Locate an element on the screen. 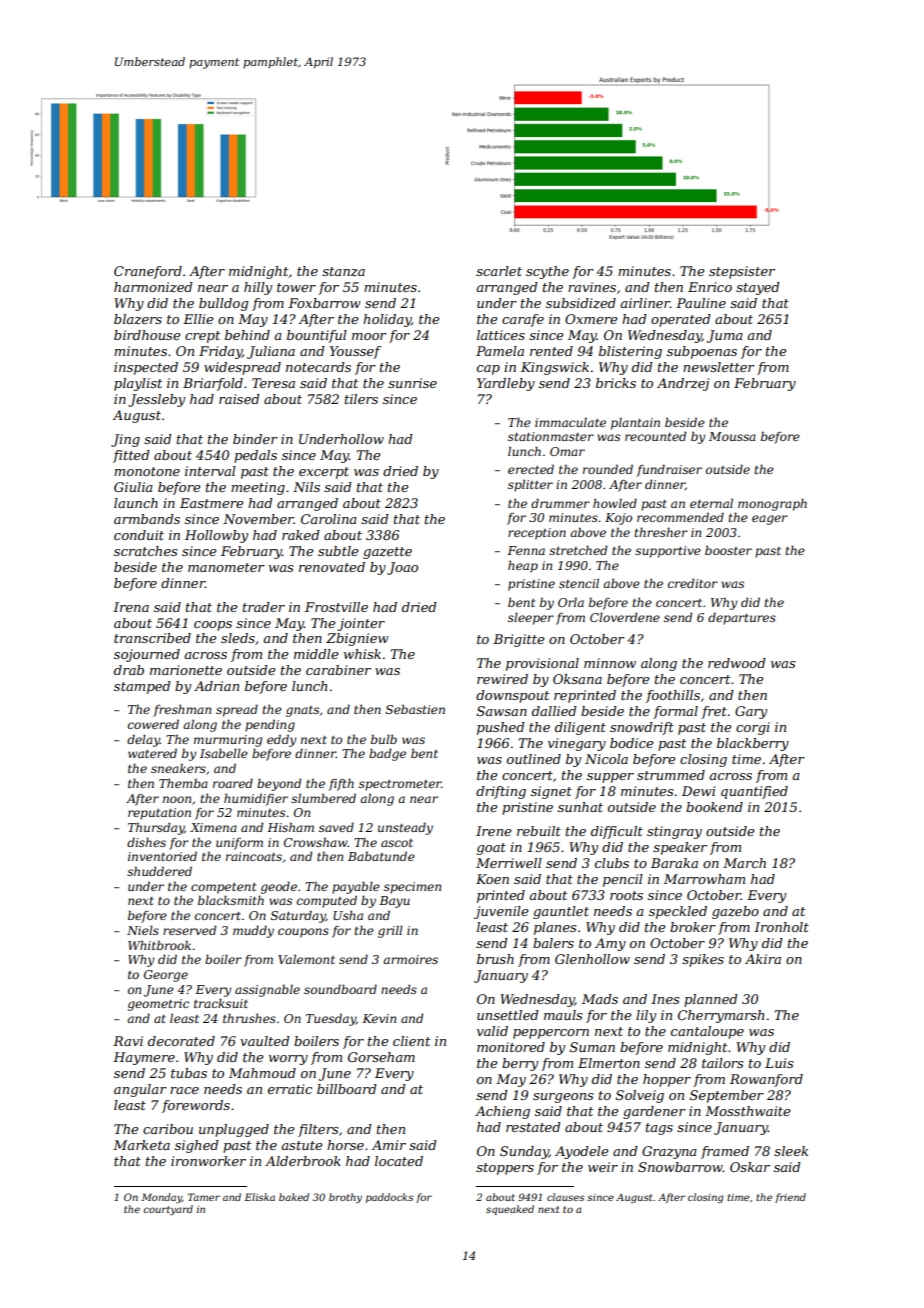 This screenshot has height=1308, width=924. ironworker is located at coordinates (208, 1161).
